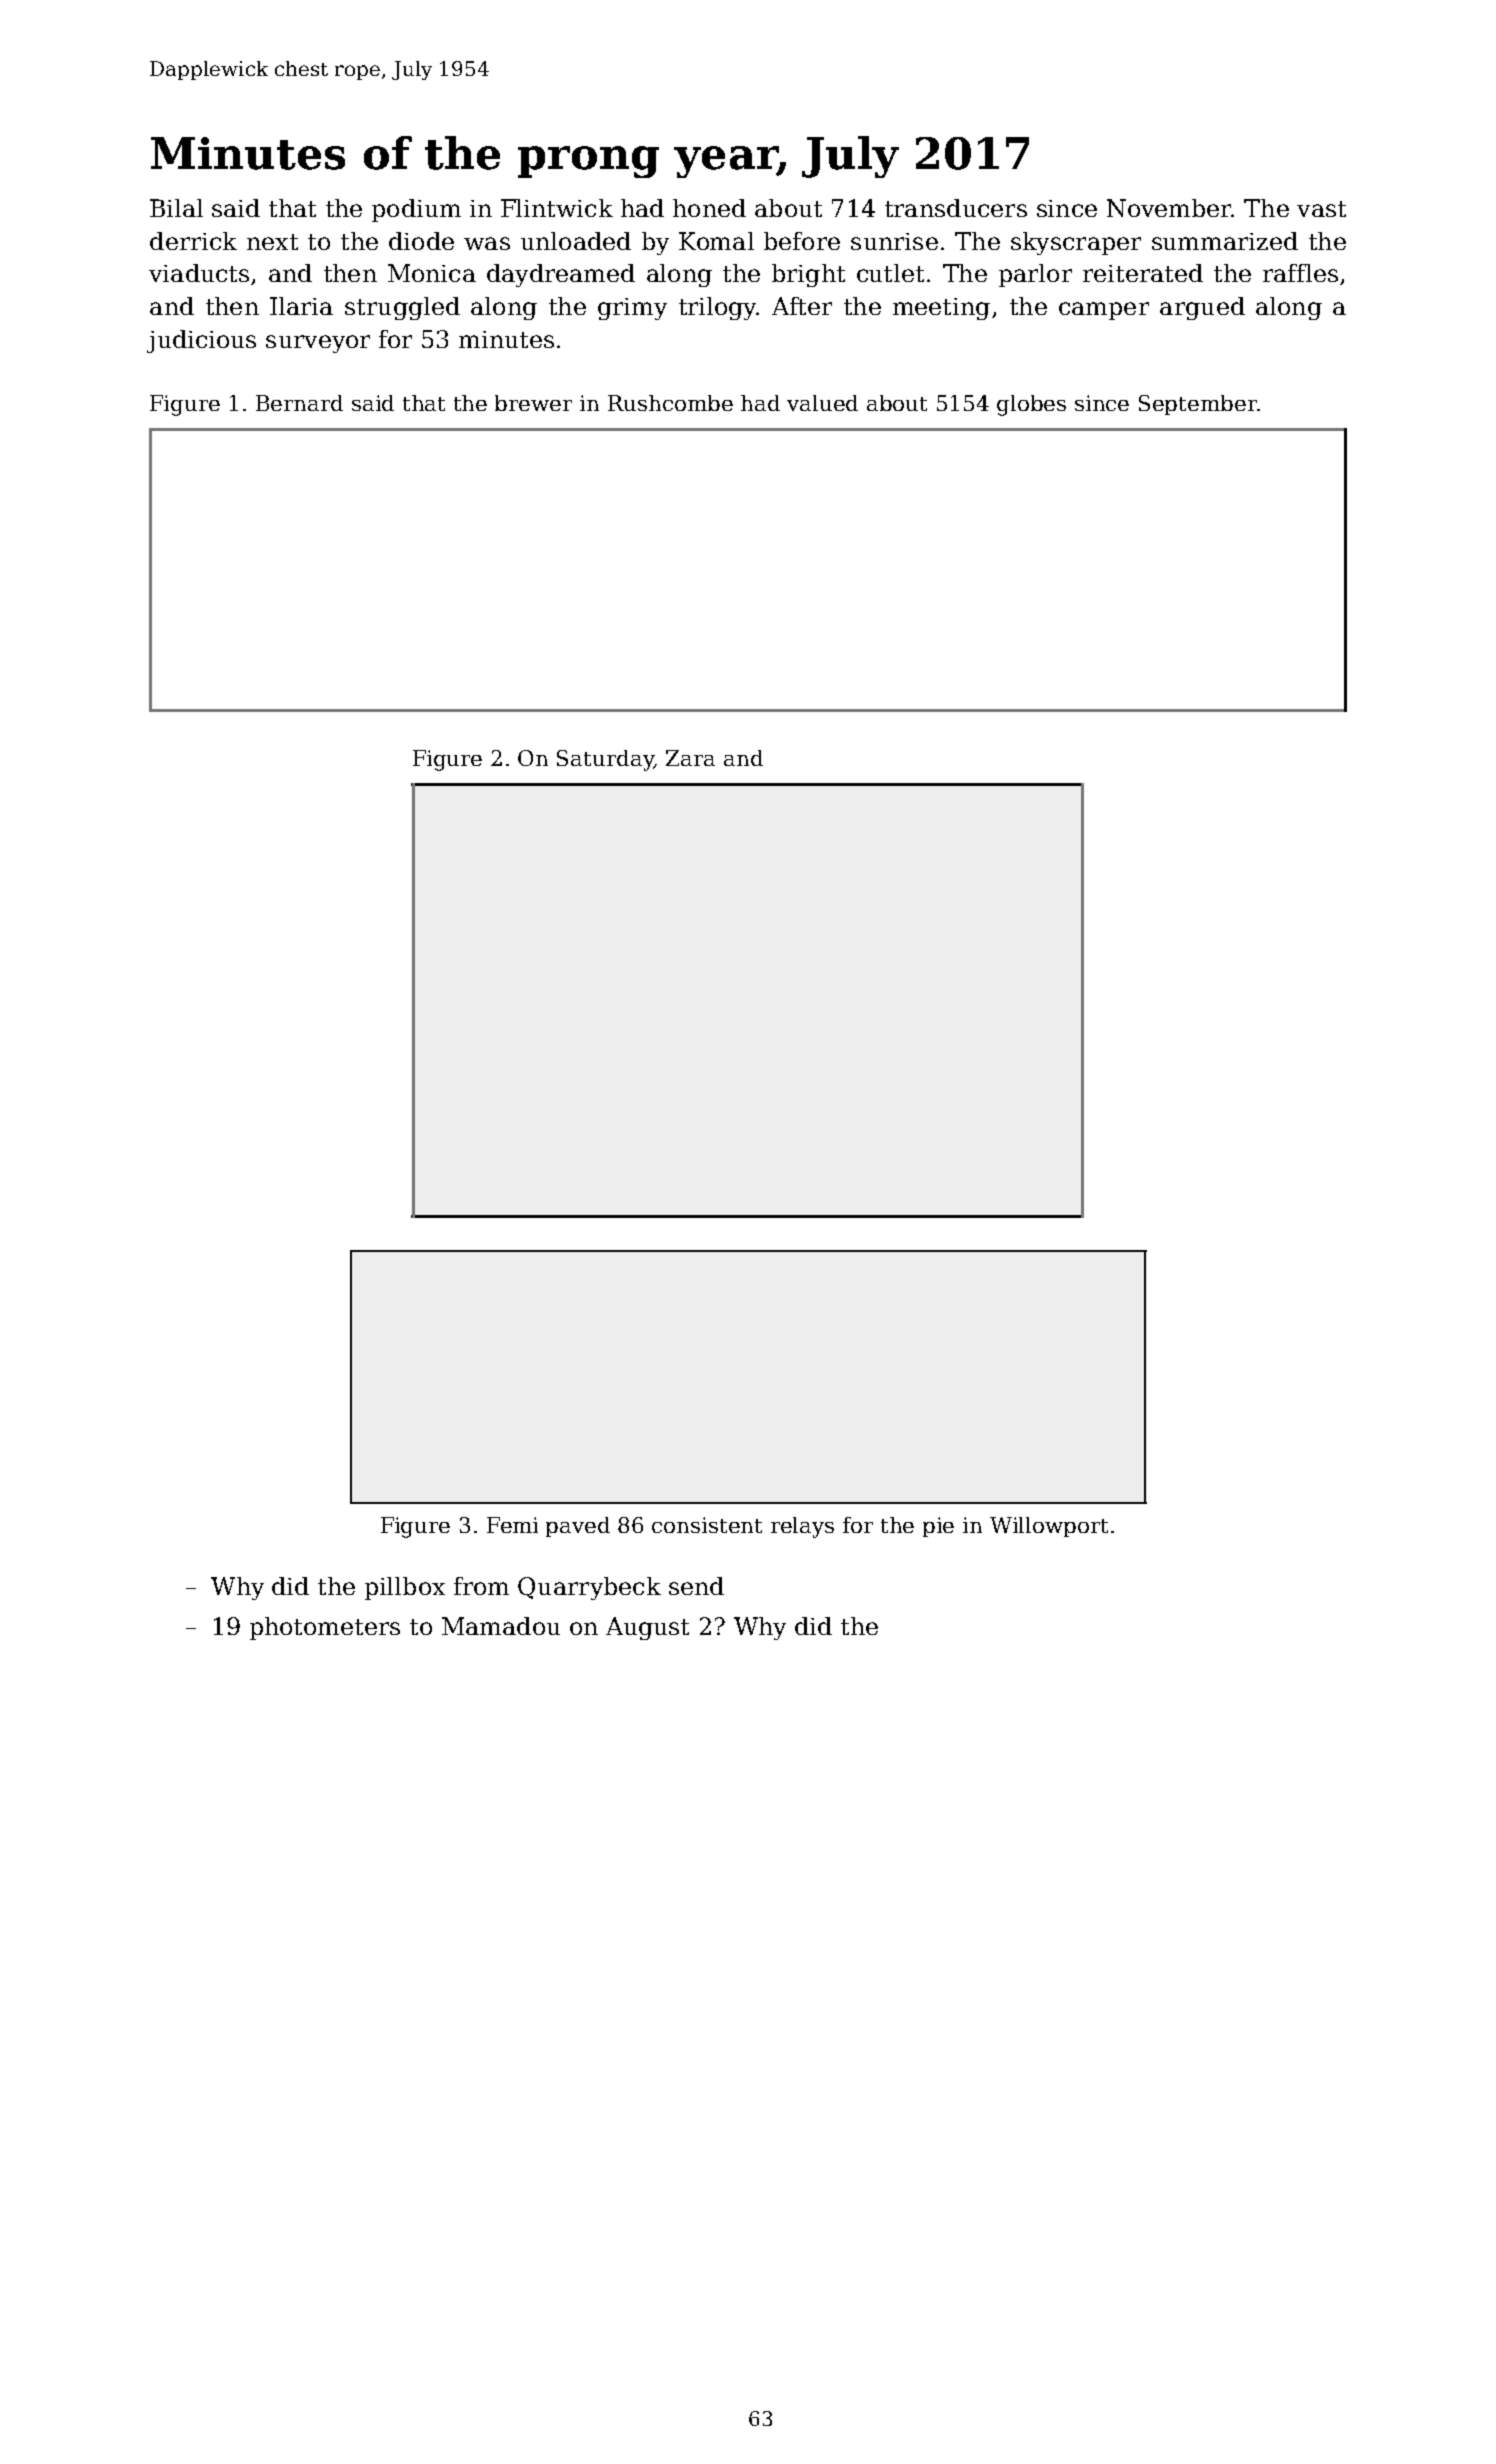 This document has width=1496, height=2464. Describe the element at coordinates (299, 403) in the document. I see `Bernard` at that location.
